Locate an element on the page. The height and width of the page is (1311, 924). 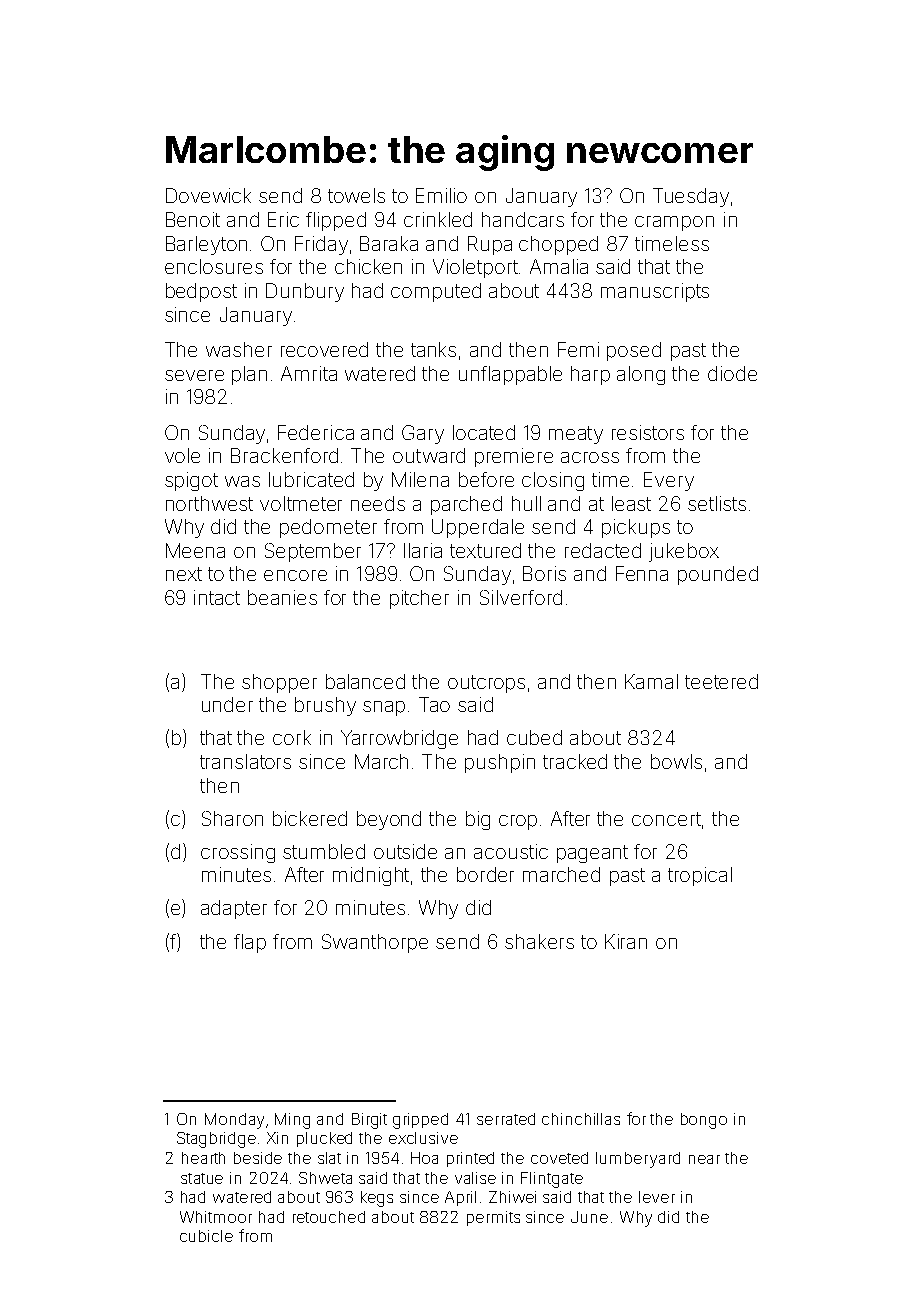
Tuesday is located at coordinates (691, 197).
